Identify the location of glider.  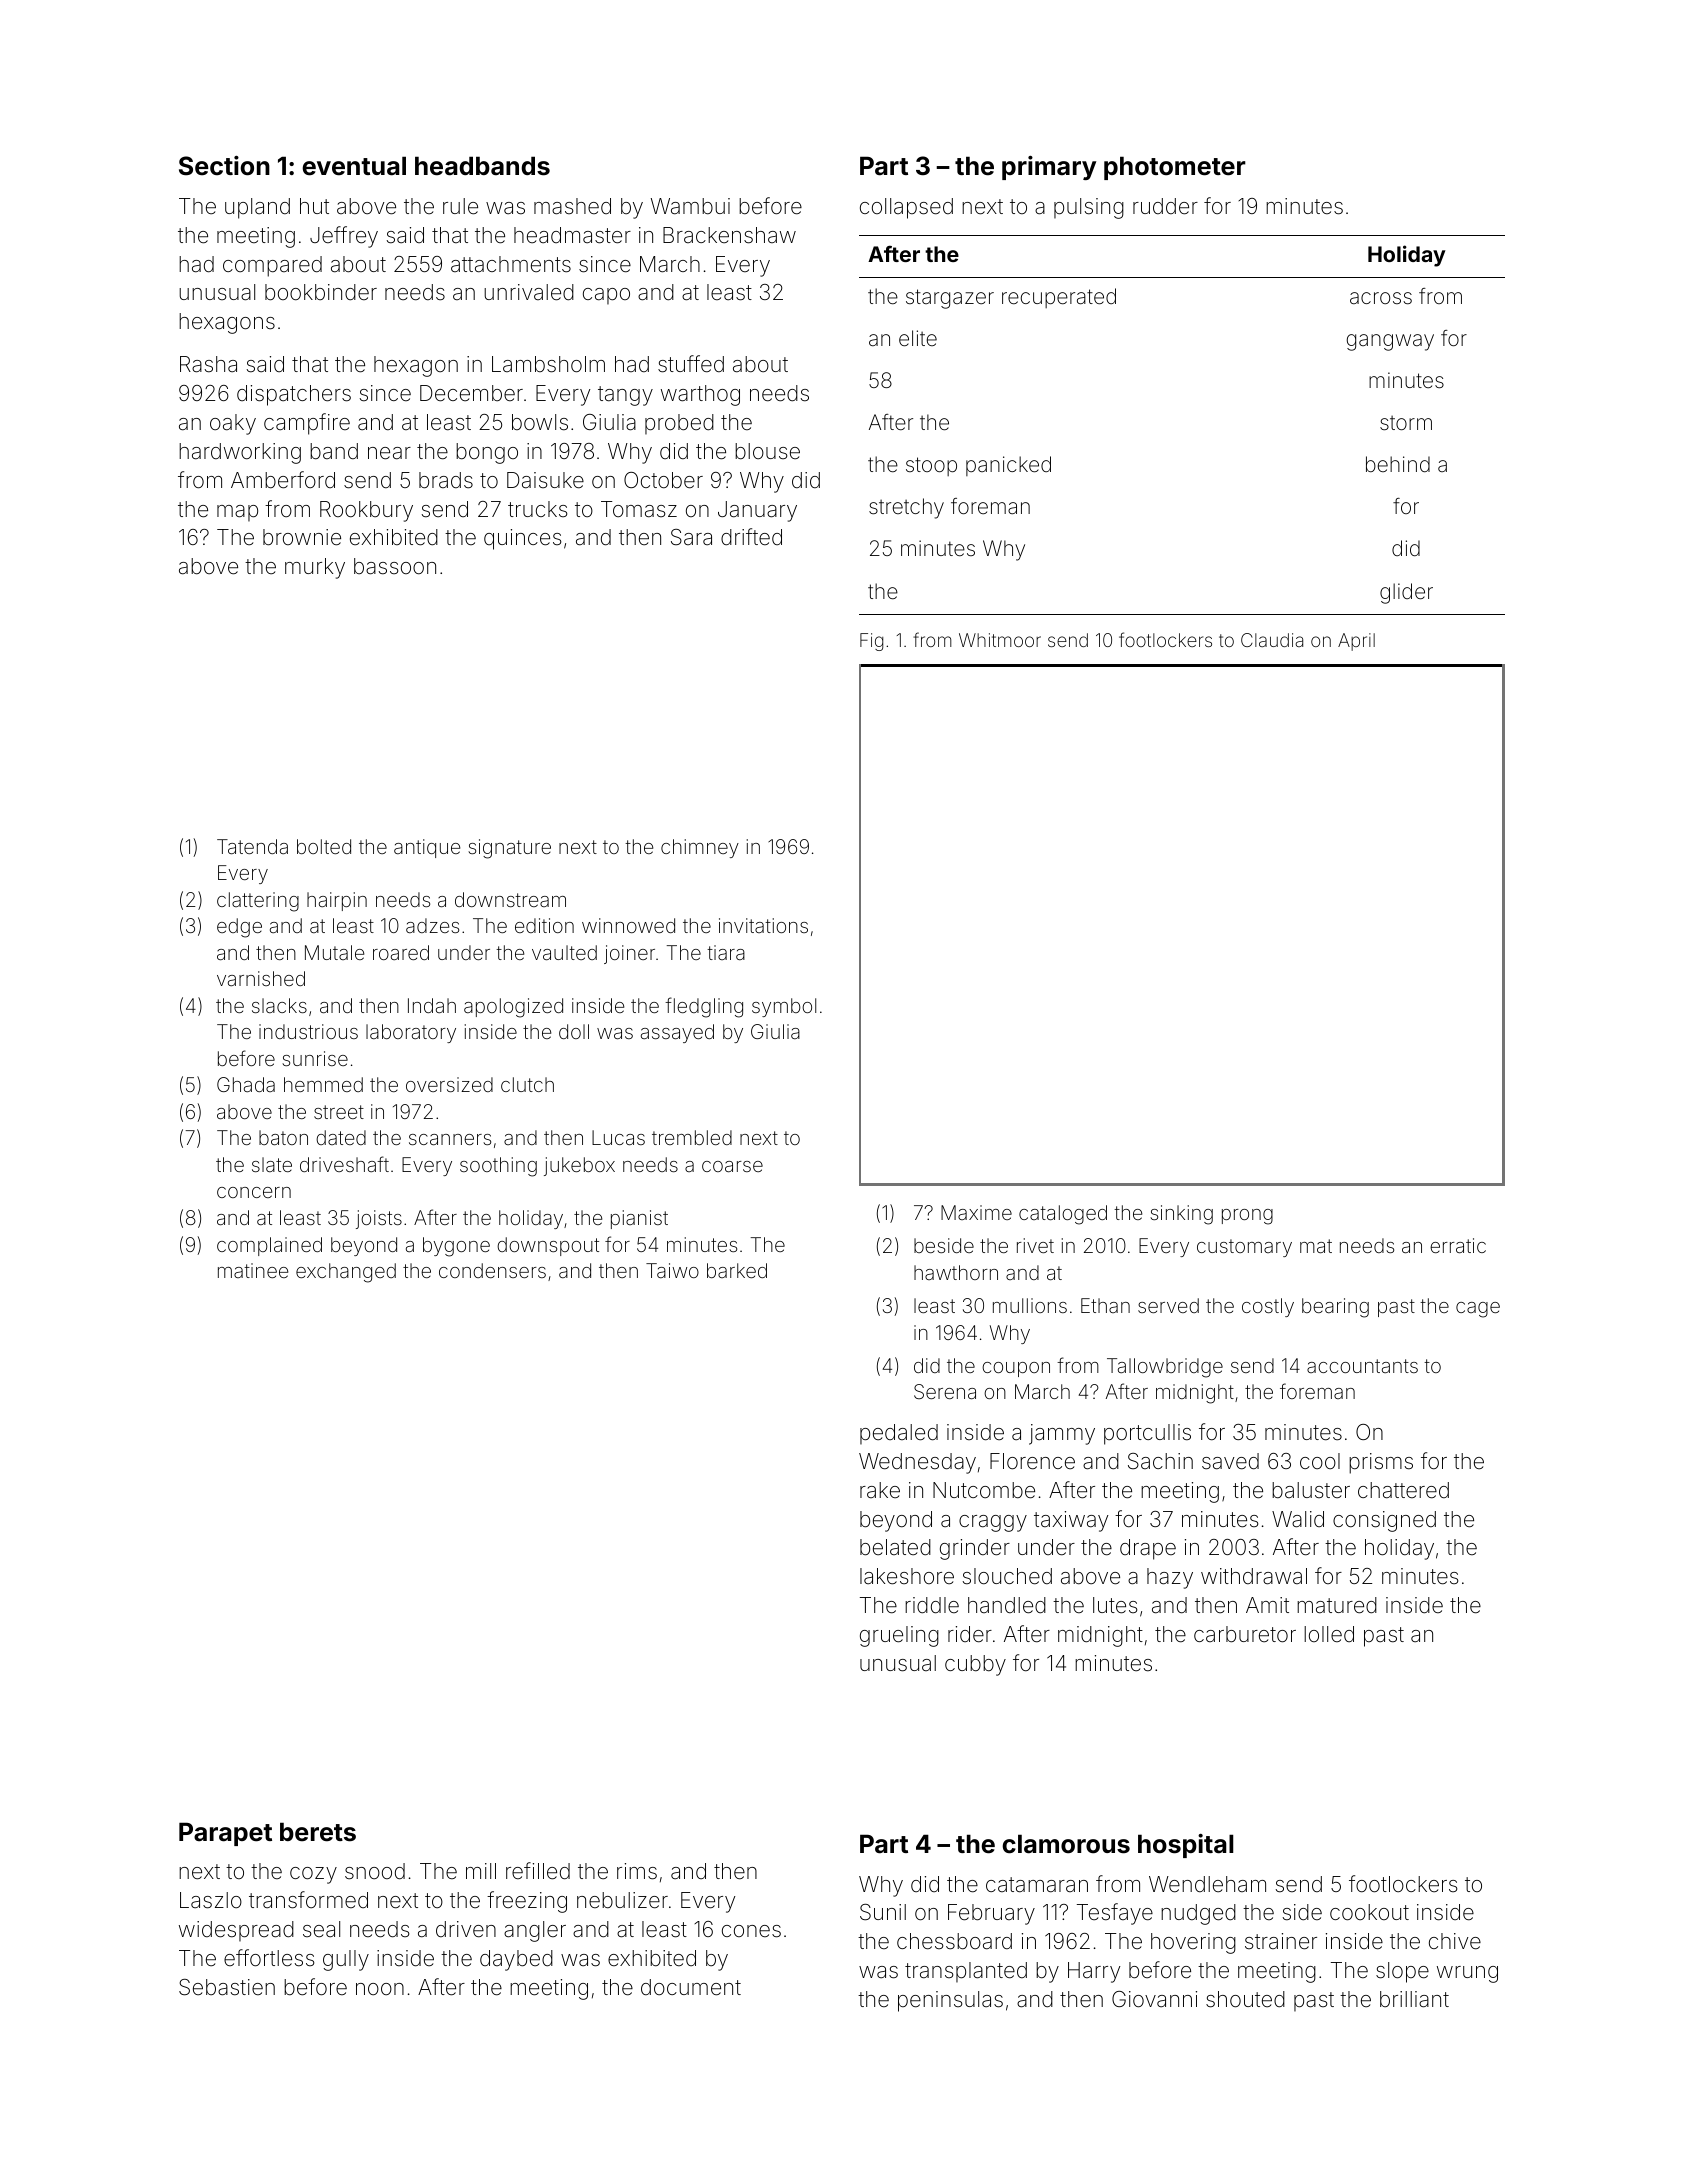
(1406, 593).
